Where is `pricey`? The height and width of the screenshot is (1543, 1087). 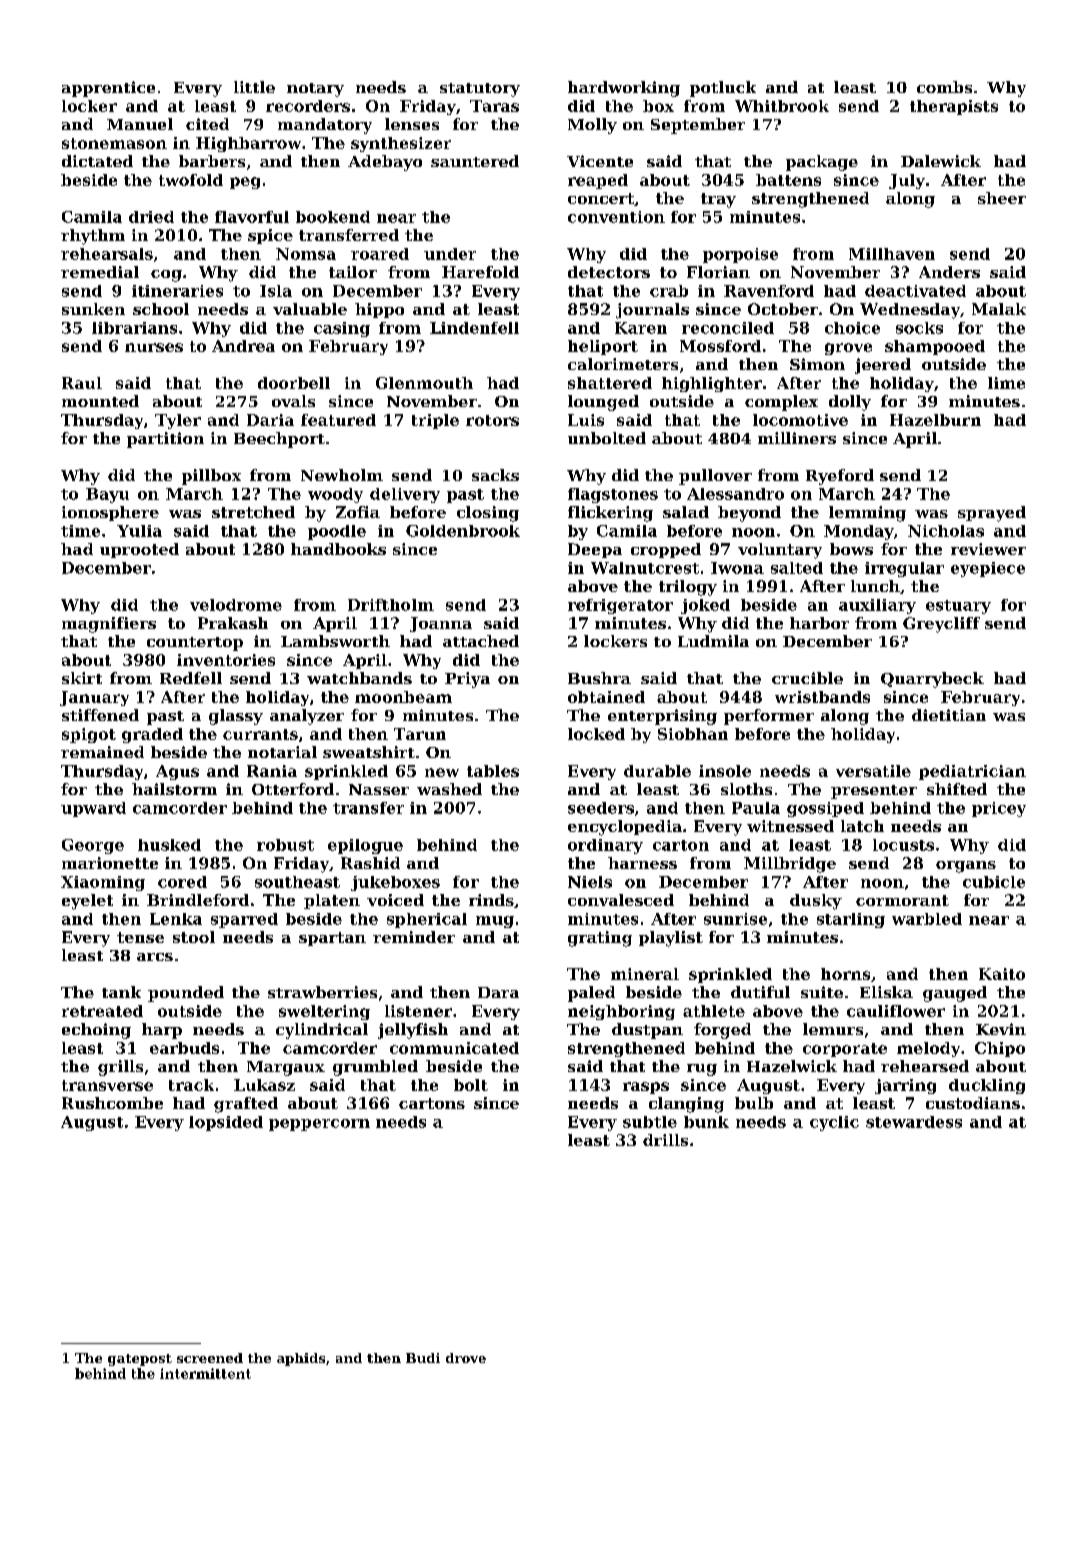 pricey is located at coordinates (999, 809).
